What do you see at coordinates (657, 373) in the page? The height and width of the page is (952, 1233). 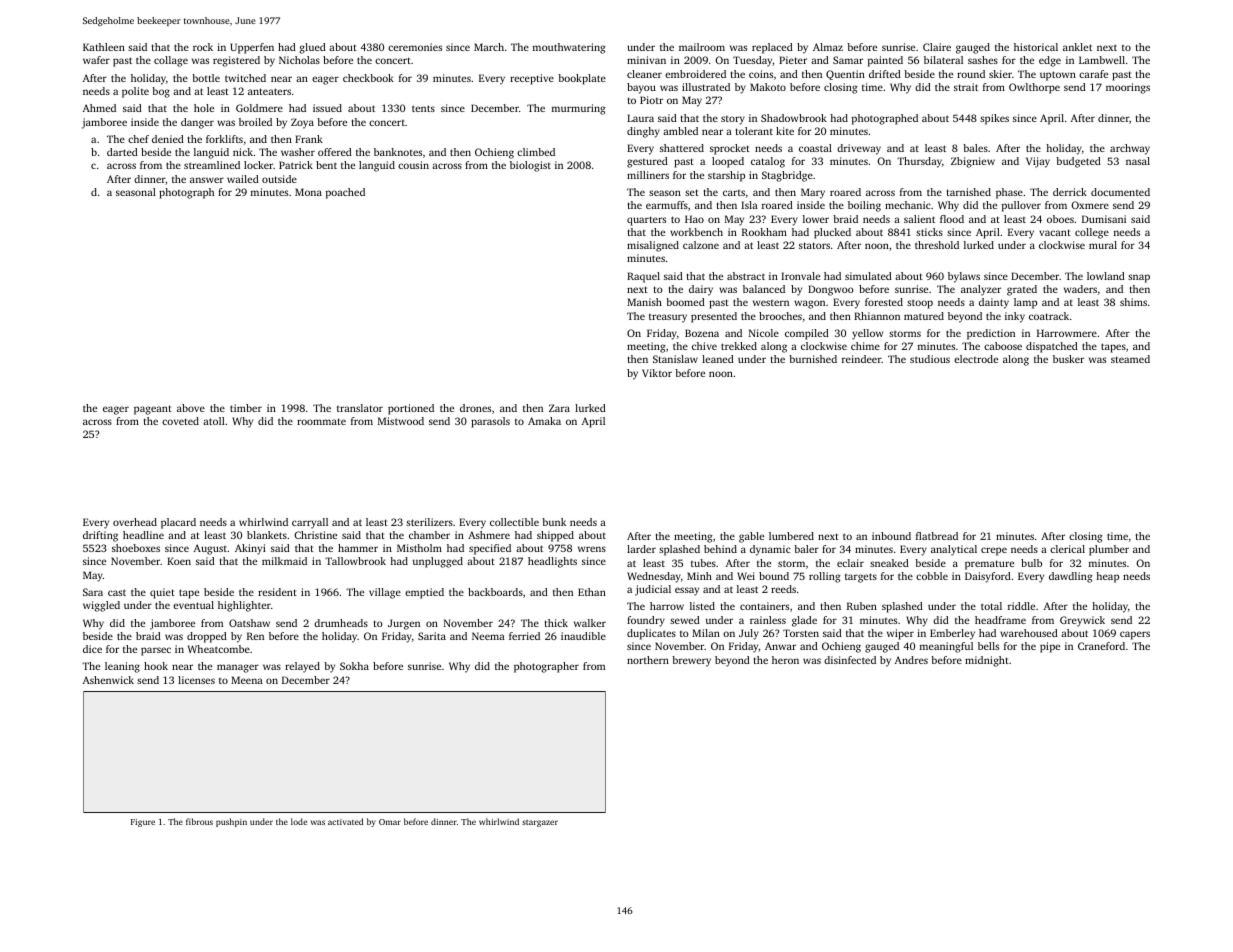 I see `Viktor` at bounding box center [657, 373].
